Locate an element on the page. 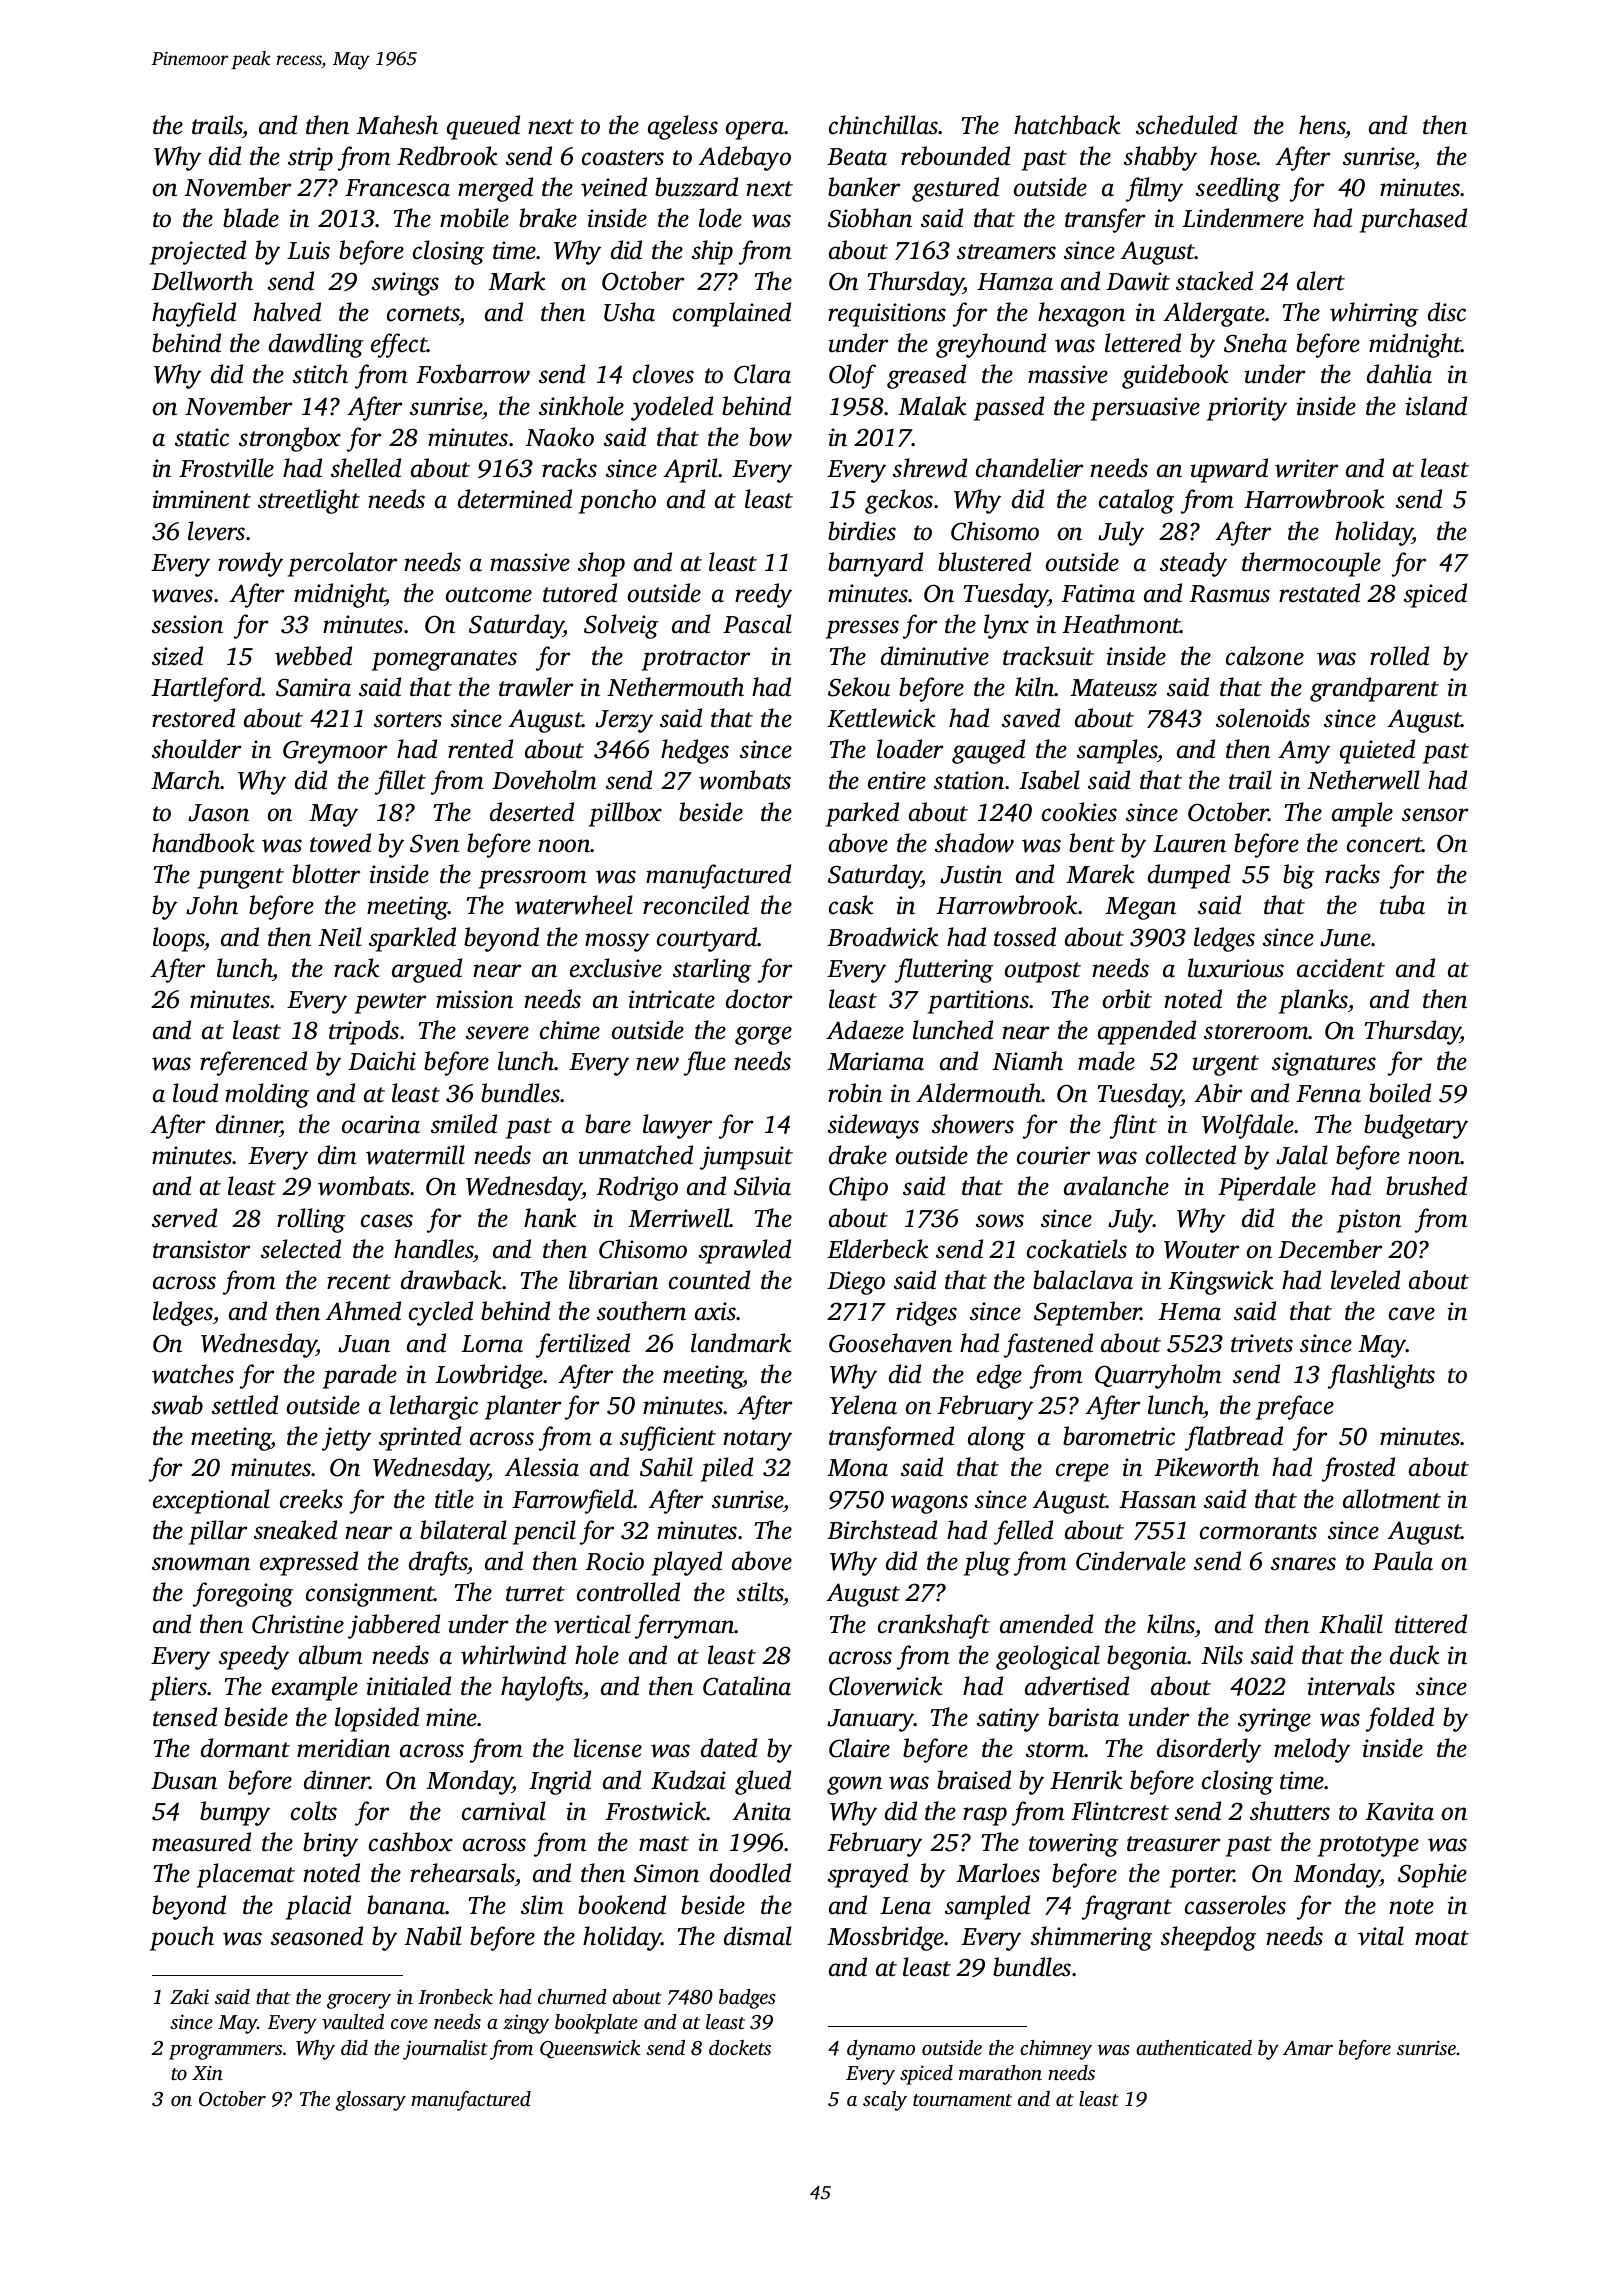  tournament is located at coordinates (962, 2100).
